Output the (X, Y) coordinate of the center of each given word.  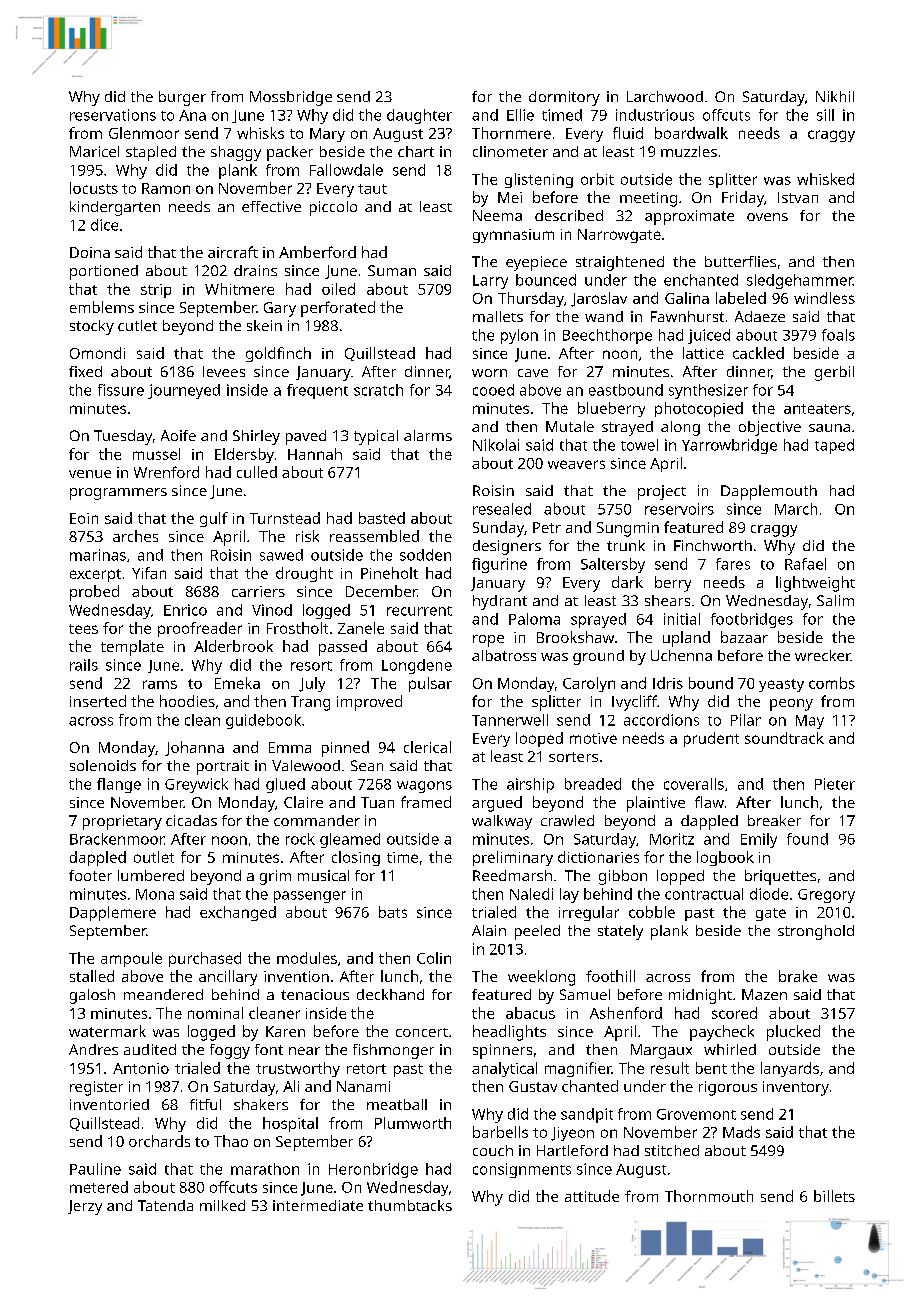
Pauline (95, 1169)
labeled (741, 298)
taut (372, 189)
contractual (704, 894)
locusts (94, 188)
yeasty (781, 685)
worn (489, 373)
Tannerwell (510, 720)
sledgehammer (800, 281)
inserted (98, 701)
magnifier (578, 1069)
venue (90, 474)
